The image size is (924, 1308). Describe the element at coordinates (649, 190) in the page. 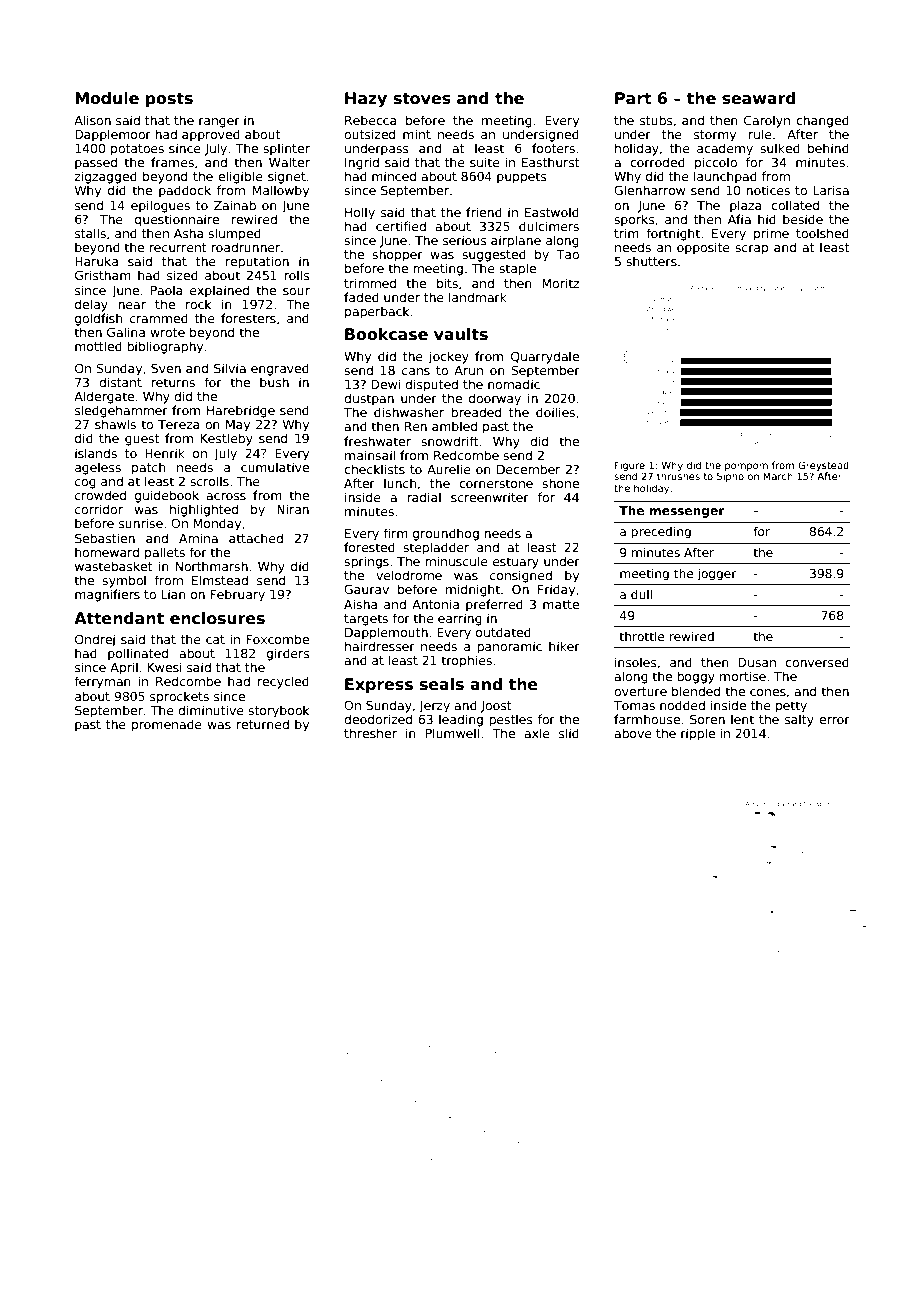

I see `Glenharrow` at that location.
